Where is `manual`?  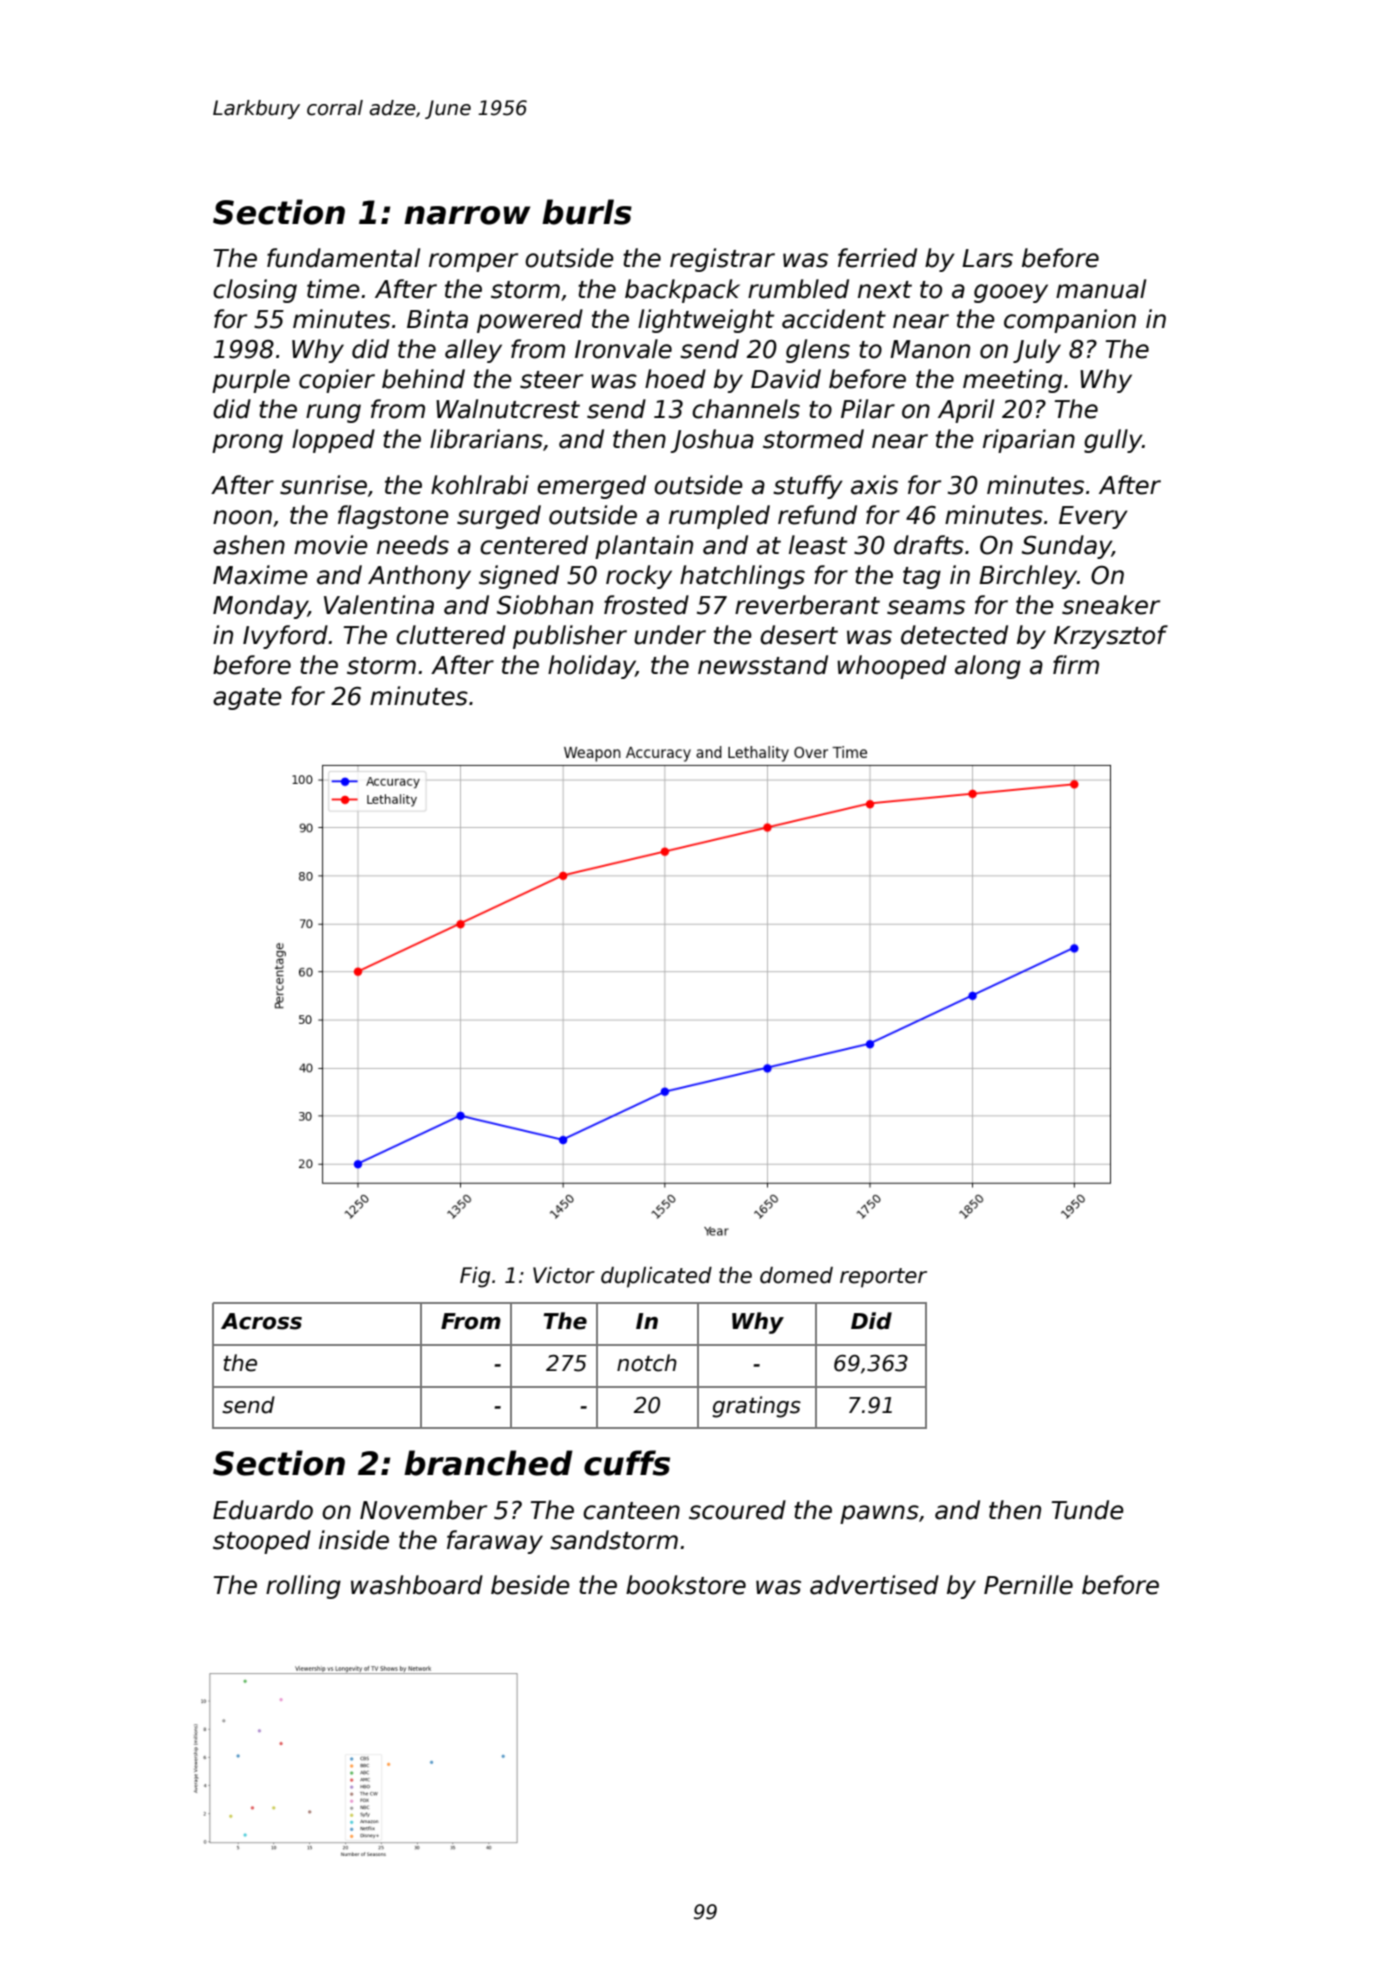 manual is located at coordinates (1101, 289).
